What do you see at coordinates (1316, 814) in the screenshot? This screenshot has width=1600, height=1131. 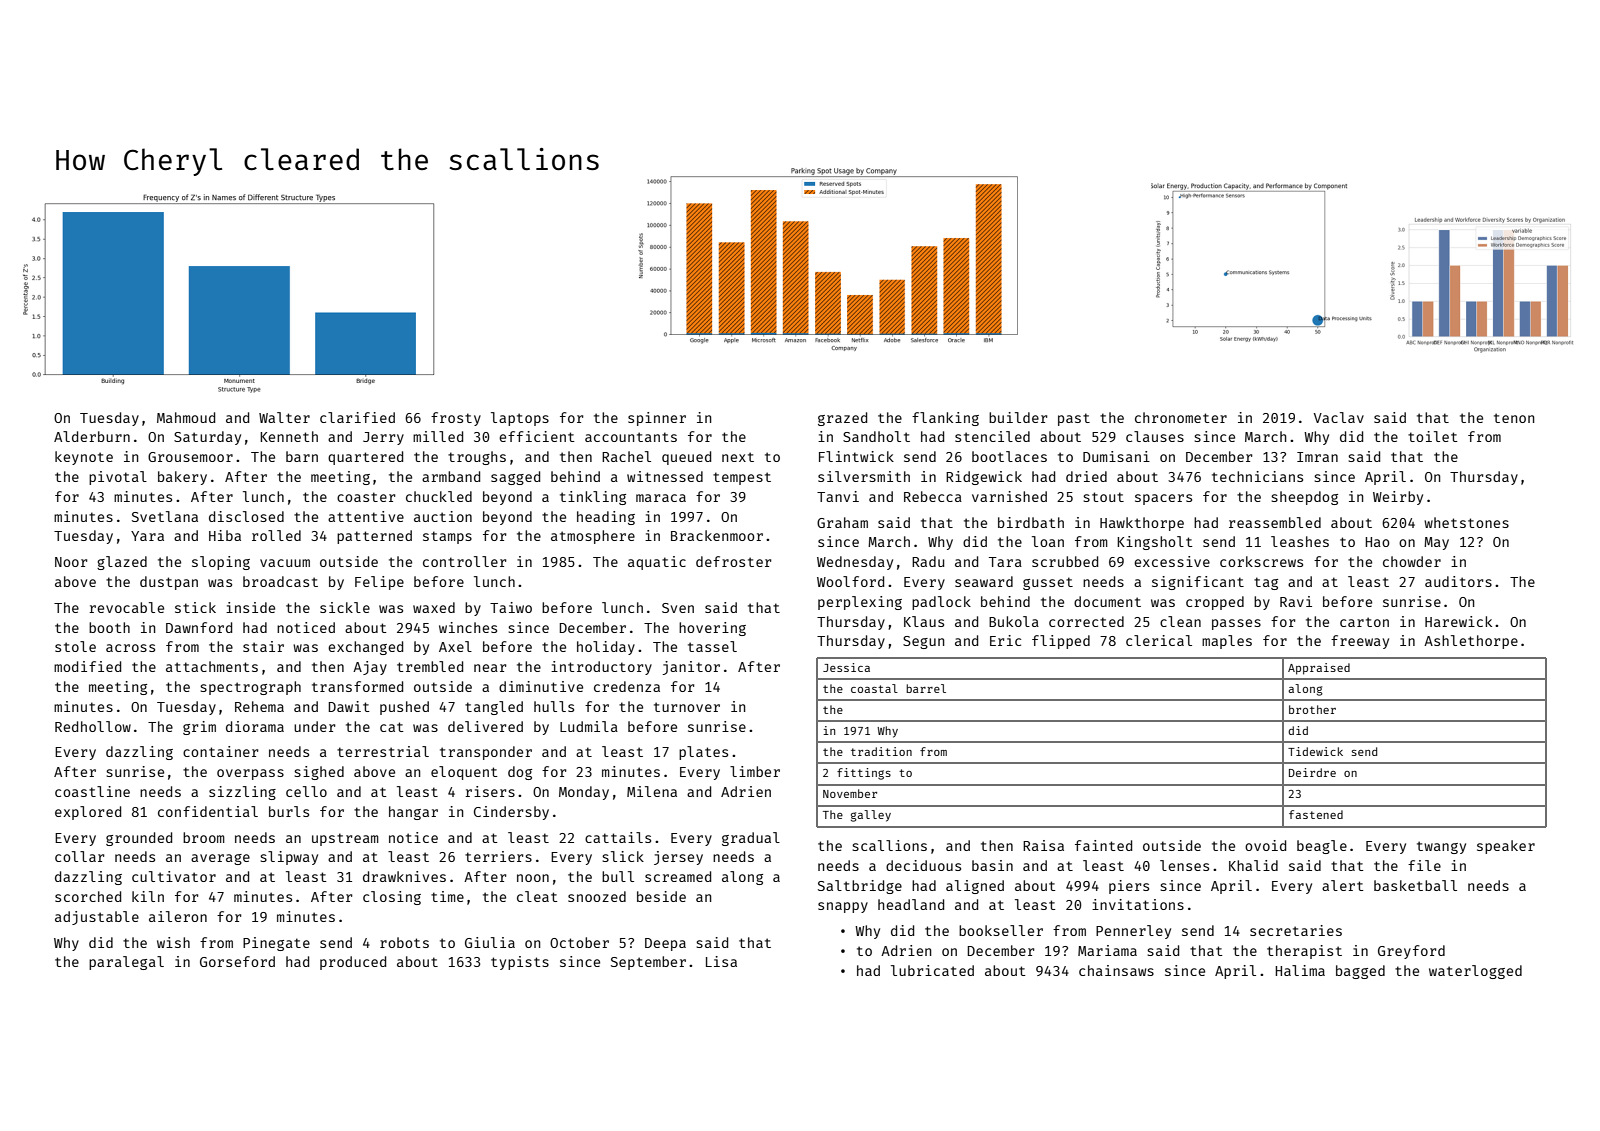 I see `fastened` at bounding box center [1316, 814].
